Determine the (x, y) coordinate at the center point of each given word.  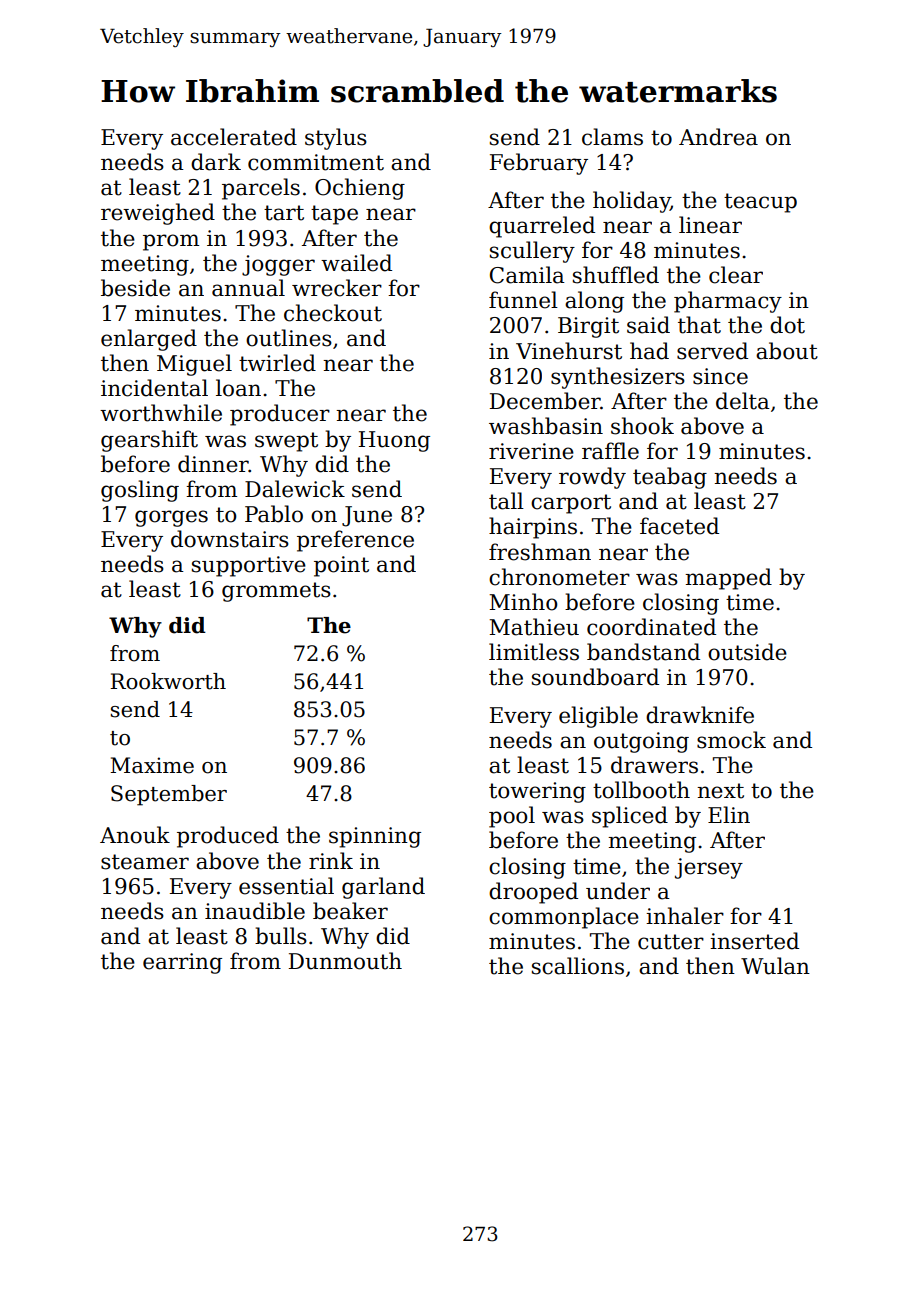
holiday (631, 202)
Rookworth (168, 681)
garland (383, 888)
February (539, 164)
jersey (709, 868)
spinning (375, 837)
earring (182, 963)
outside (747, 652)
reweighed (158, 214)
